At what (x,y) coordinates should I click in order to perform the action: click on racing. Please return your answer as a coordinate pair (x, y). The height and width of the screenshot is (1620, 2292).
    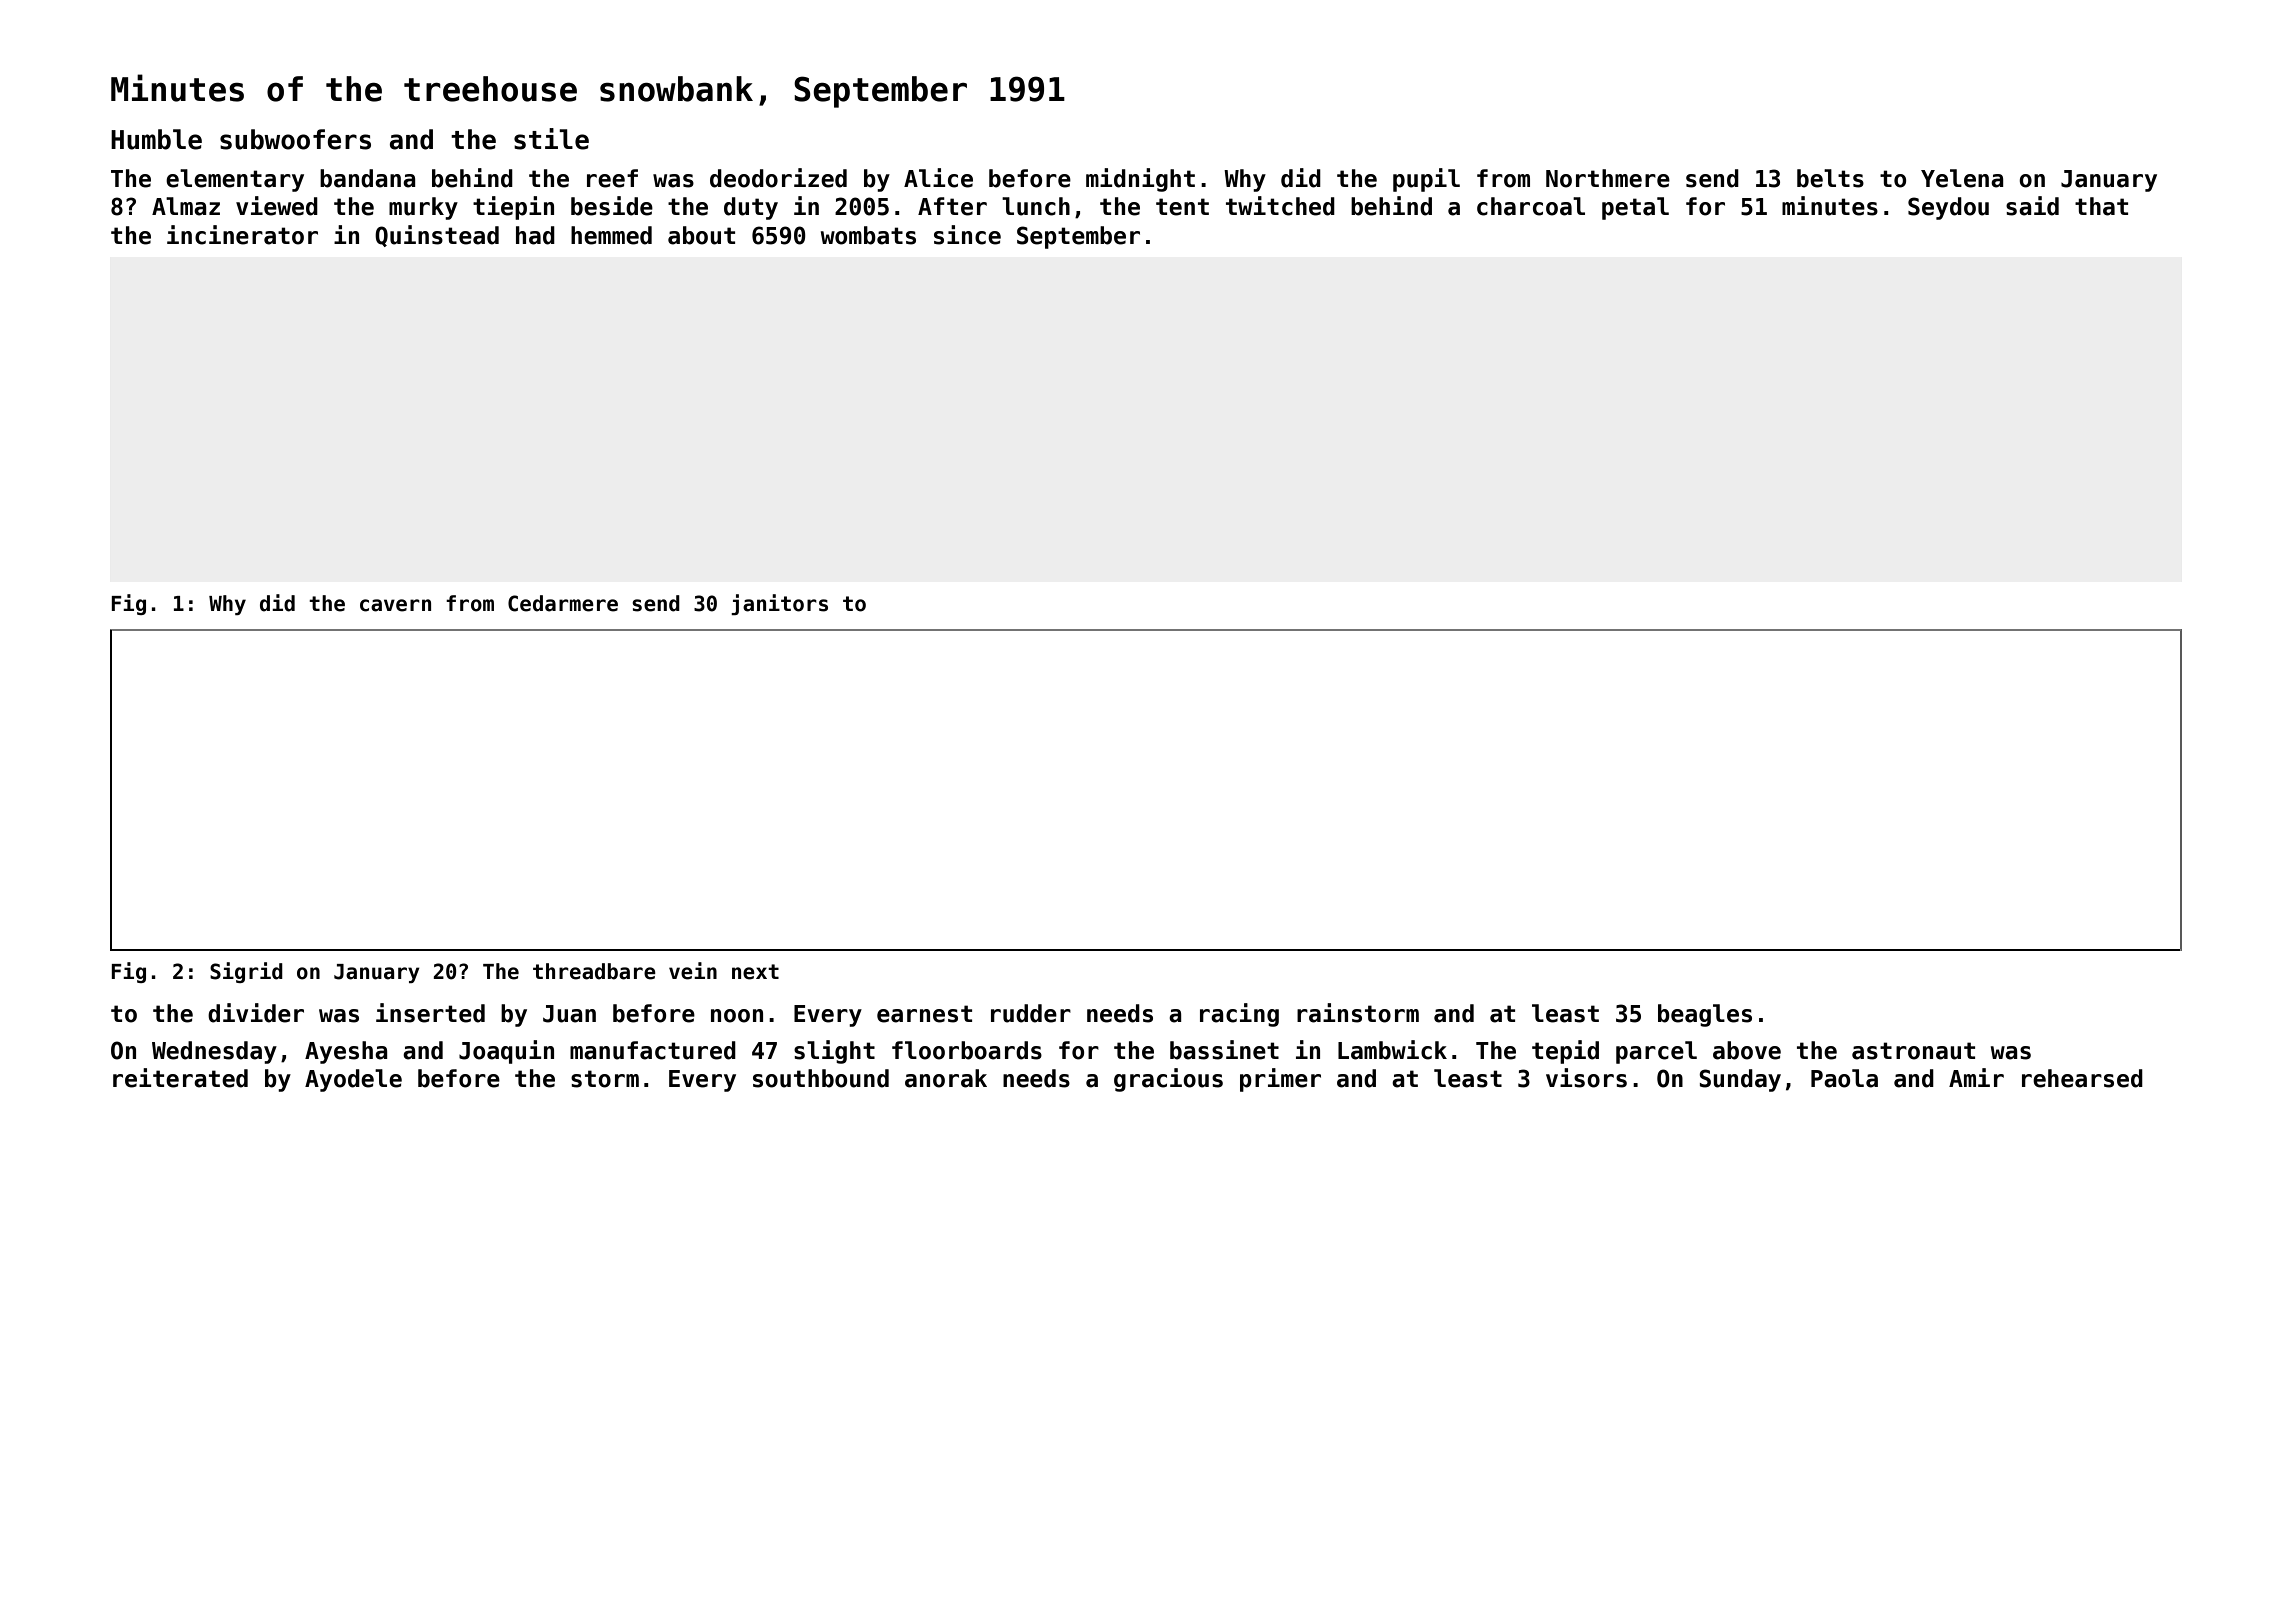
    Looking at the image, I should click on (1239, 1015).
